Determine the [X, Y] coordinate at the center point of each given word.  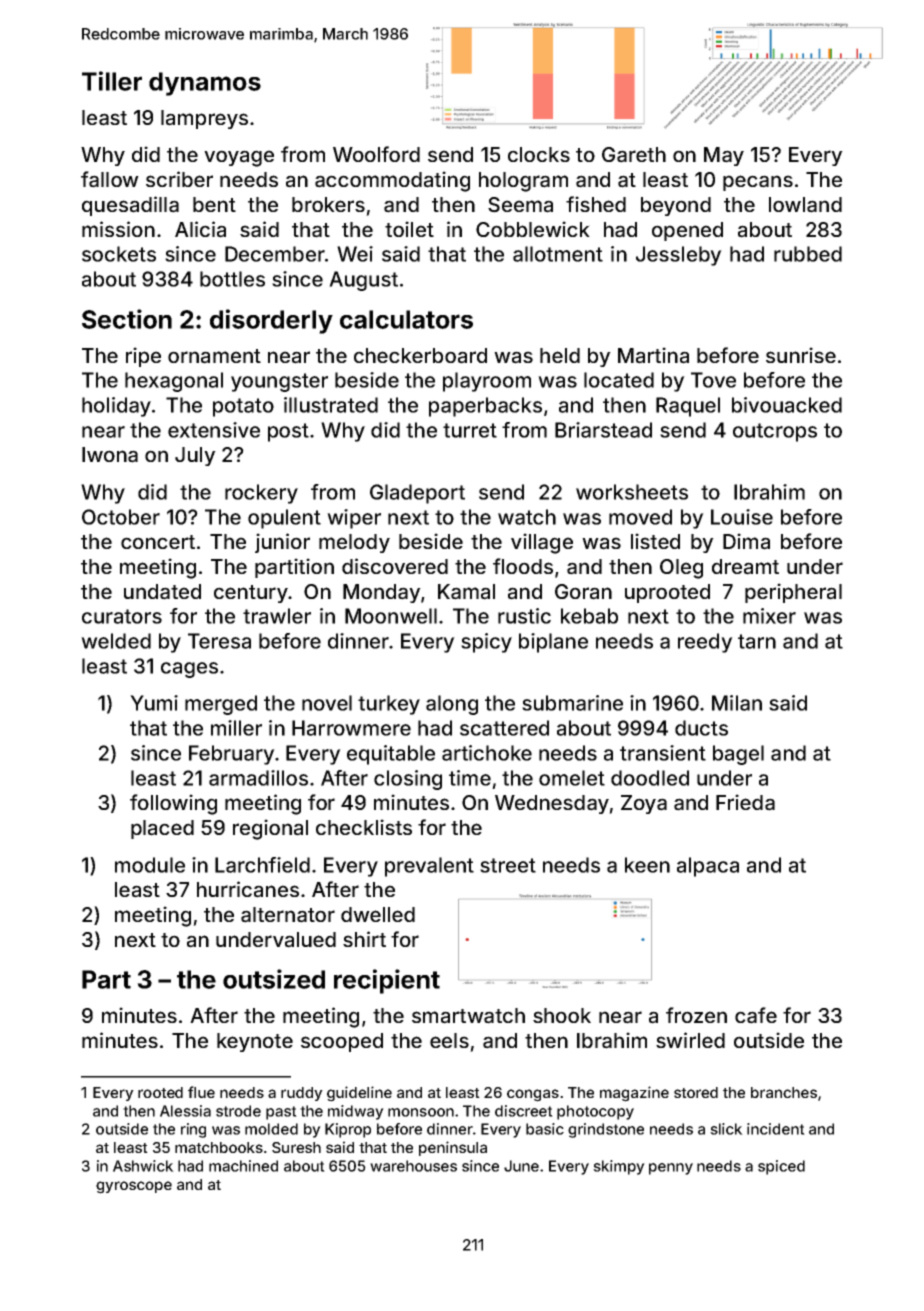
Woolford [376, 154]
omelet [572, 778]
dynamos [205, 84]
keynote [255, 1042]
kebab [589, 616]
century [251, 594]
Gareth [634, 155]
